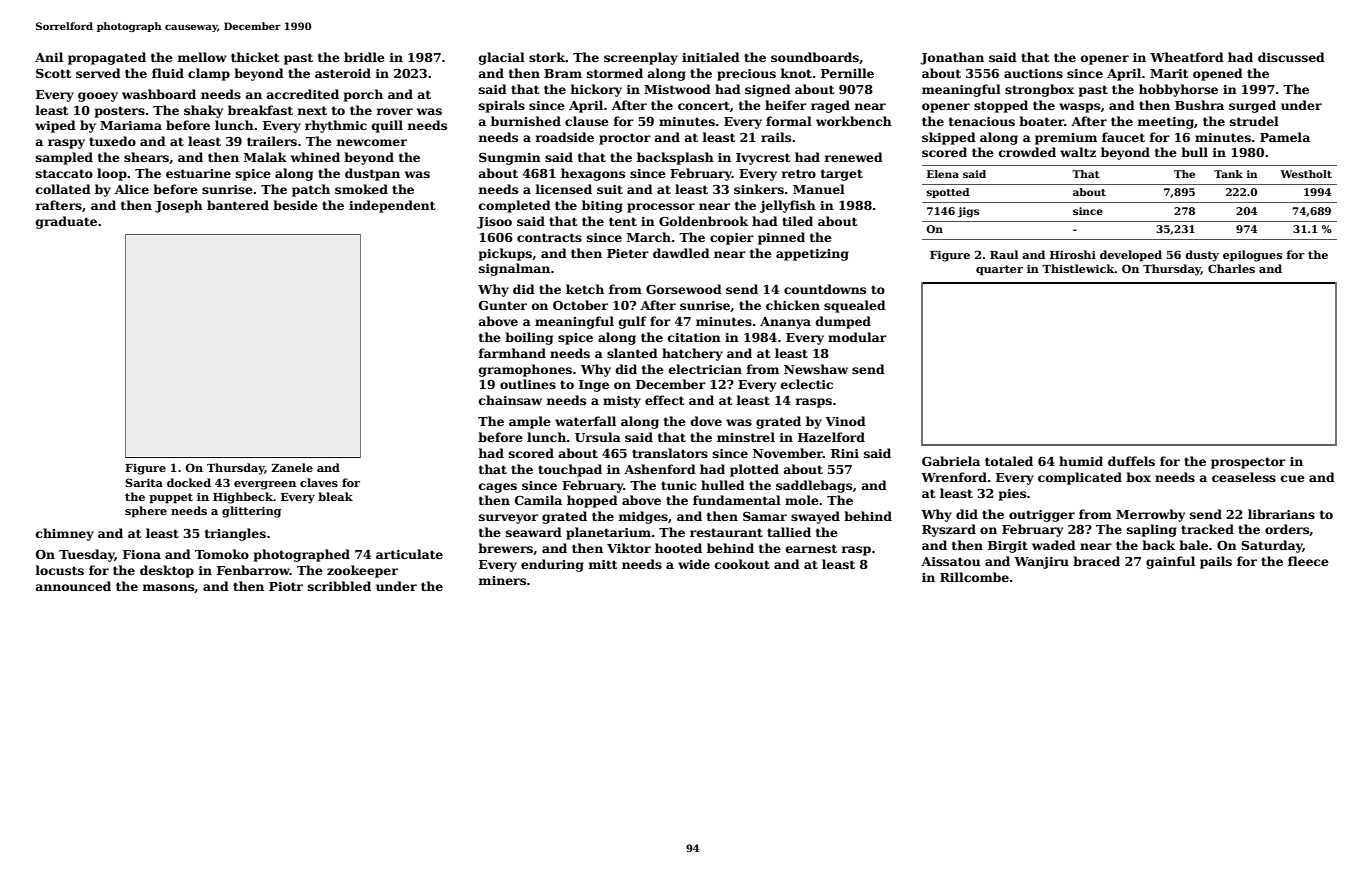 The height and width of the screenshot is (887, 1372). What do you see at coordinates (580, 305) in the screenshot?
I see `October` at bounding box center [580, 305].
